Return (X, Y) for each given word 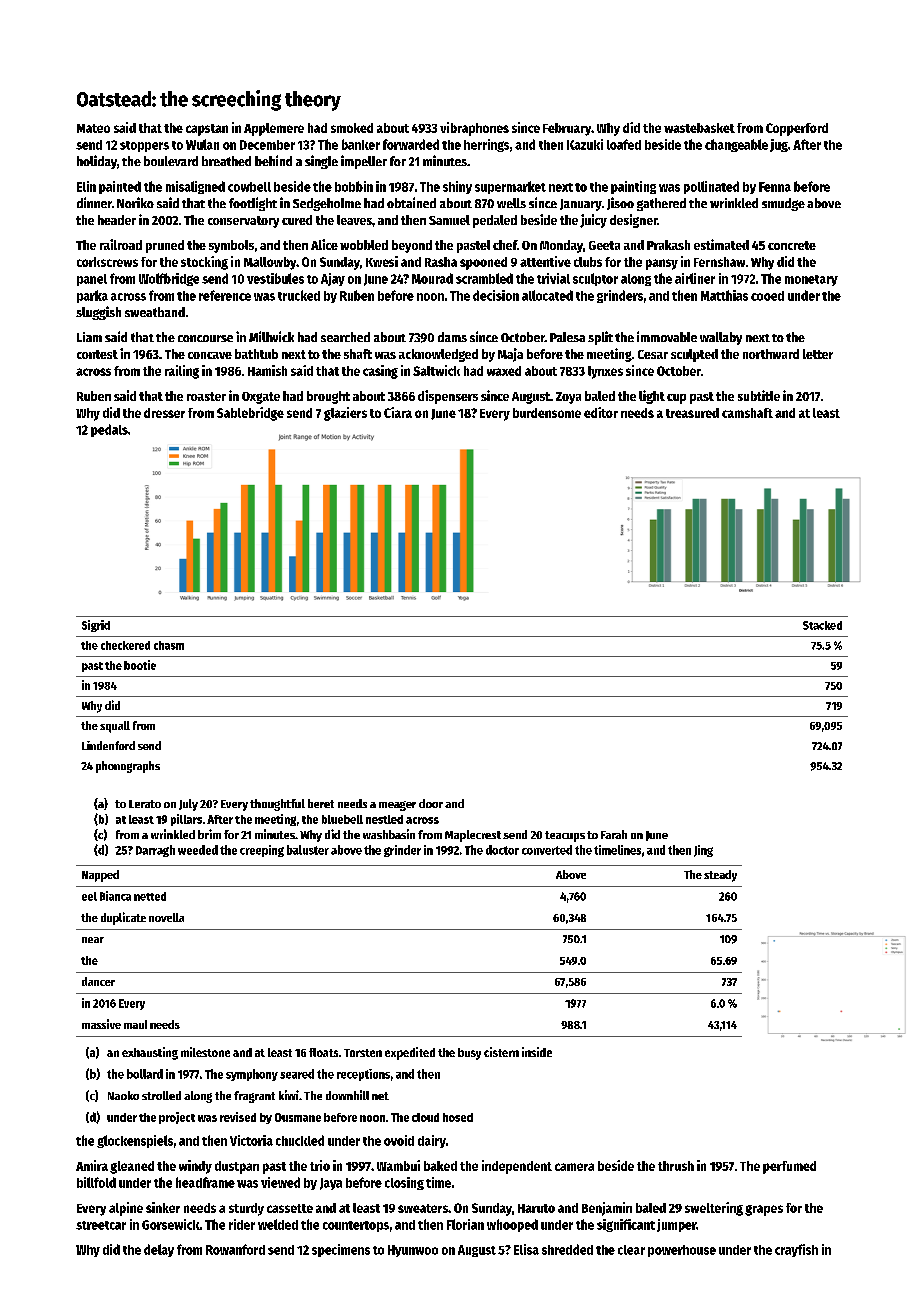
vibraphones (474, 129)
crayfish (796, 1250)
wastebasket (699, 128)
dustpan (237, 1167)
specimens (341, 1250)
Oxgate (261, 398)
